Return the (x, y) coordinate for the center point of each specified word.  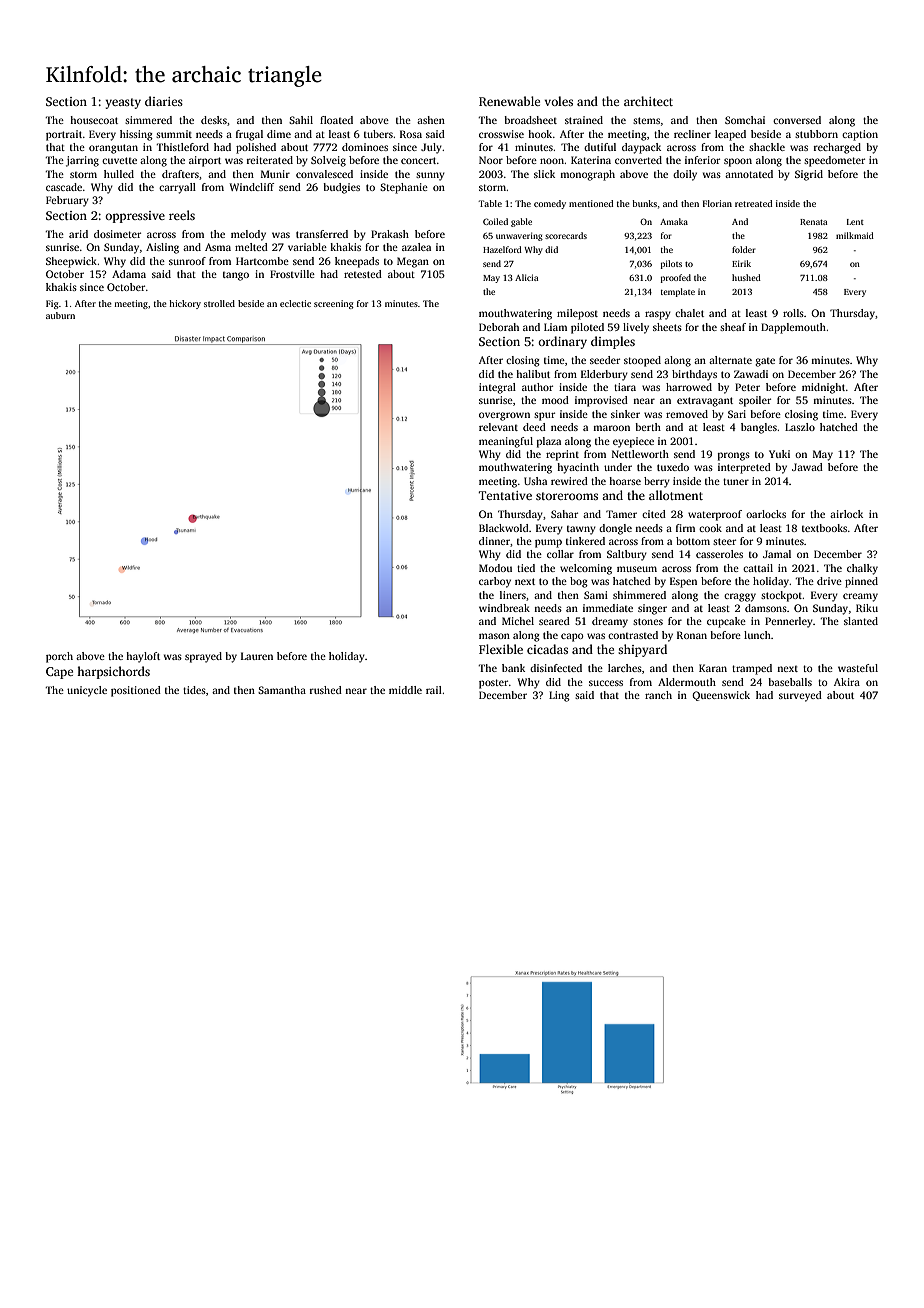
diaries (164, 101)
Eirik (741, 263)
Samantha (282, 690)
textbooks (824, 528)
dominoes (365, 147)
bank (513, 668)
